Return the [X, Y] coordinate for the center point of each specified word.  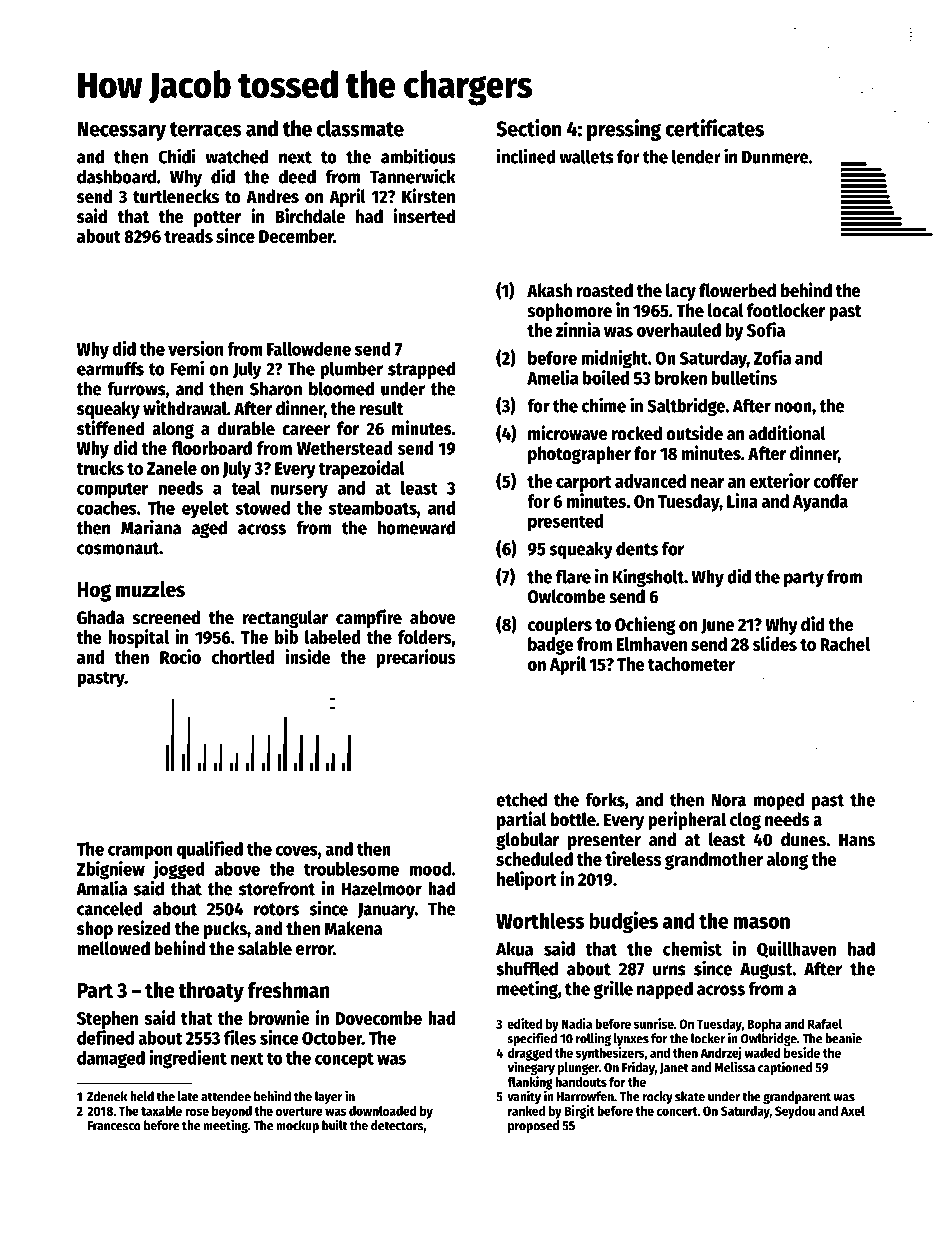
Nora [728, 800]
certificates [714, 128]
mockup [297, 1126]
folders [425, 637]
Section [529, 128]
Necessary [121, 131]
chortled [243, 657]
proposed [533, 1126]
